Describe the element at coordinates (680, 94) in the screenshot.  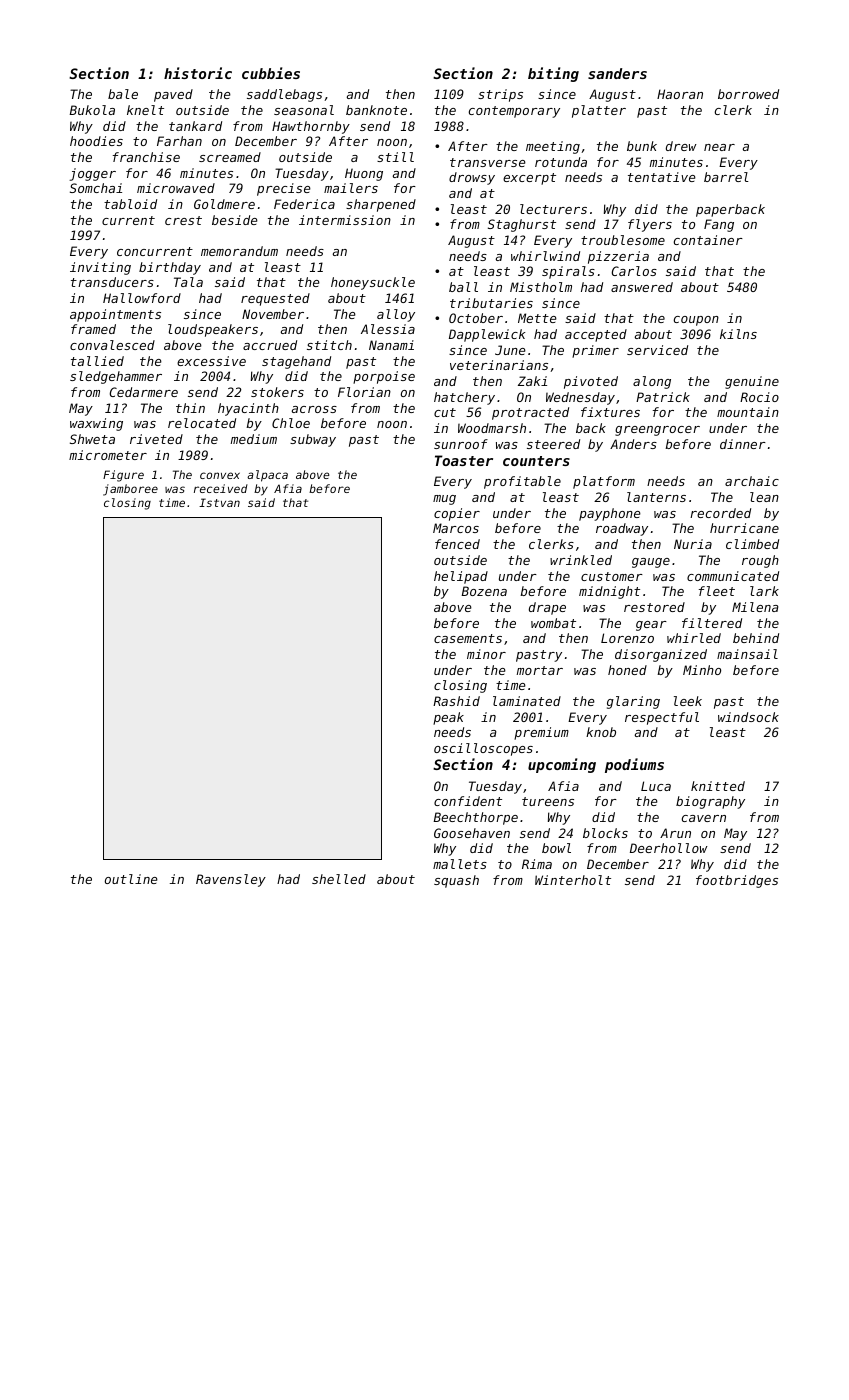
I see `Haoran` at that location.
